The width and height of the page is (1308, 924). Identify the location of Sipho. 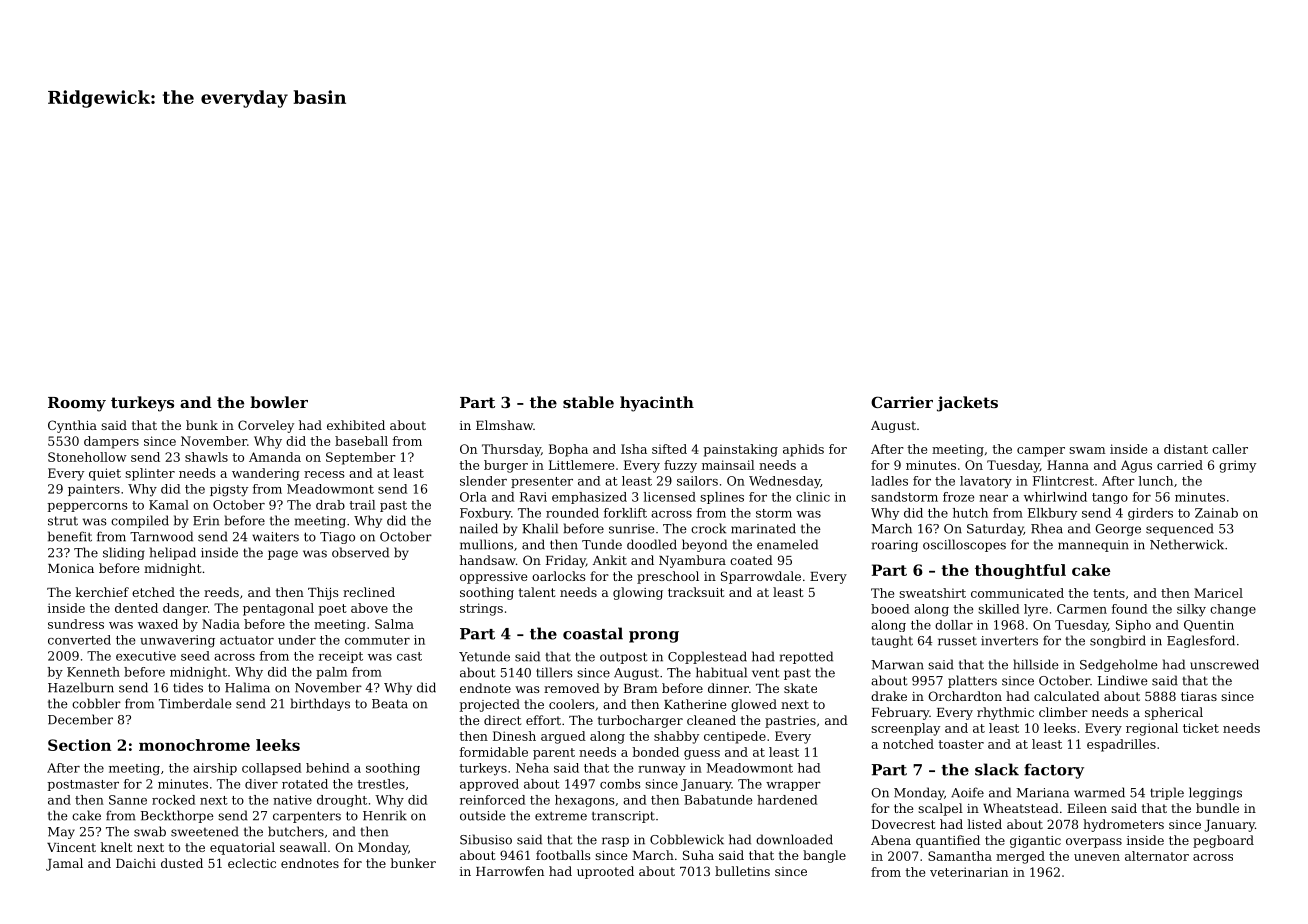
(1133, 626).
